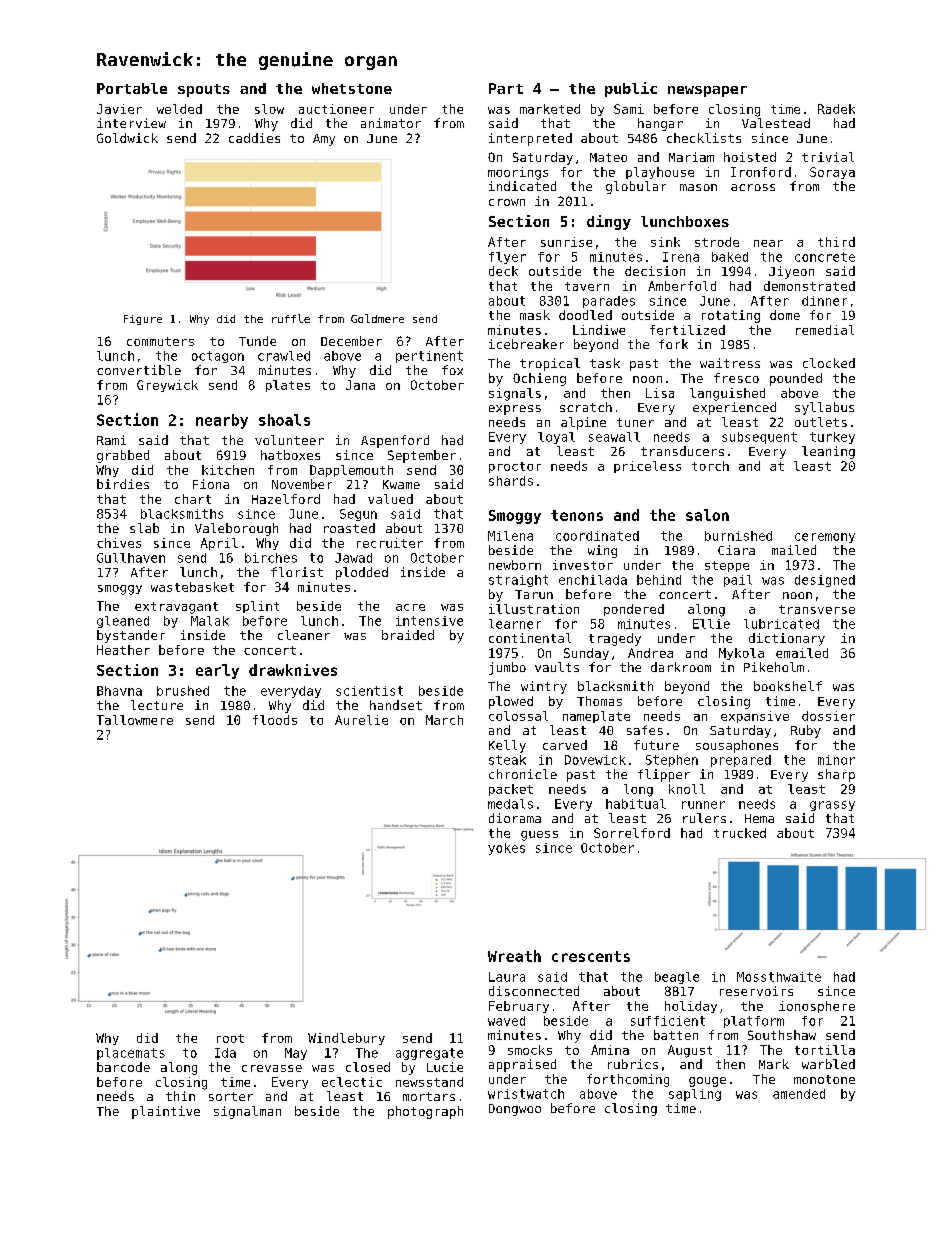 This document has width=952, height=1233. I want to click on newspaper, so click(707, 91).
